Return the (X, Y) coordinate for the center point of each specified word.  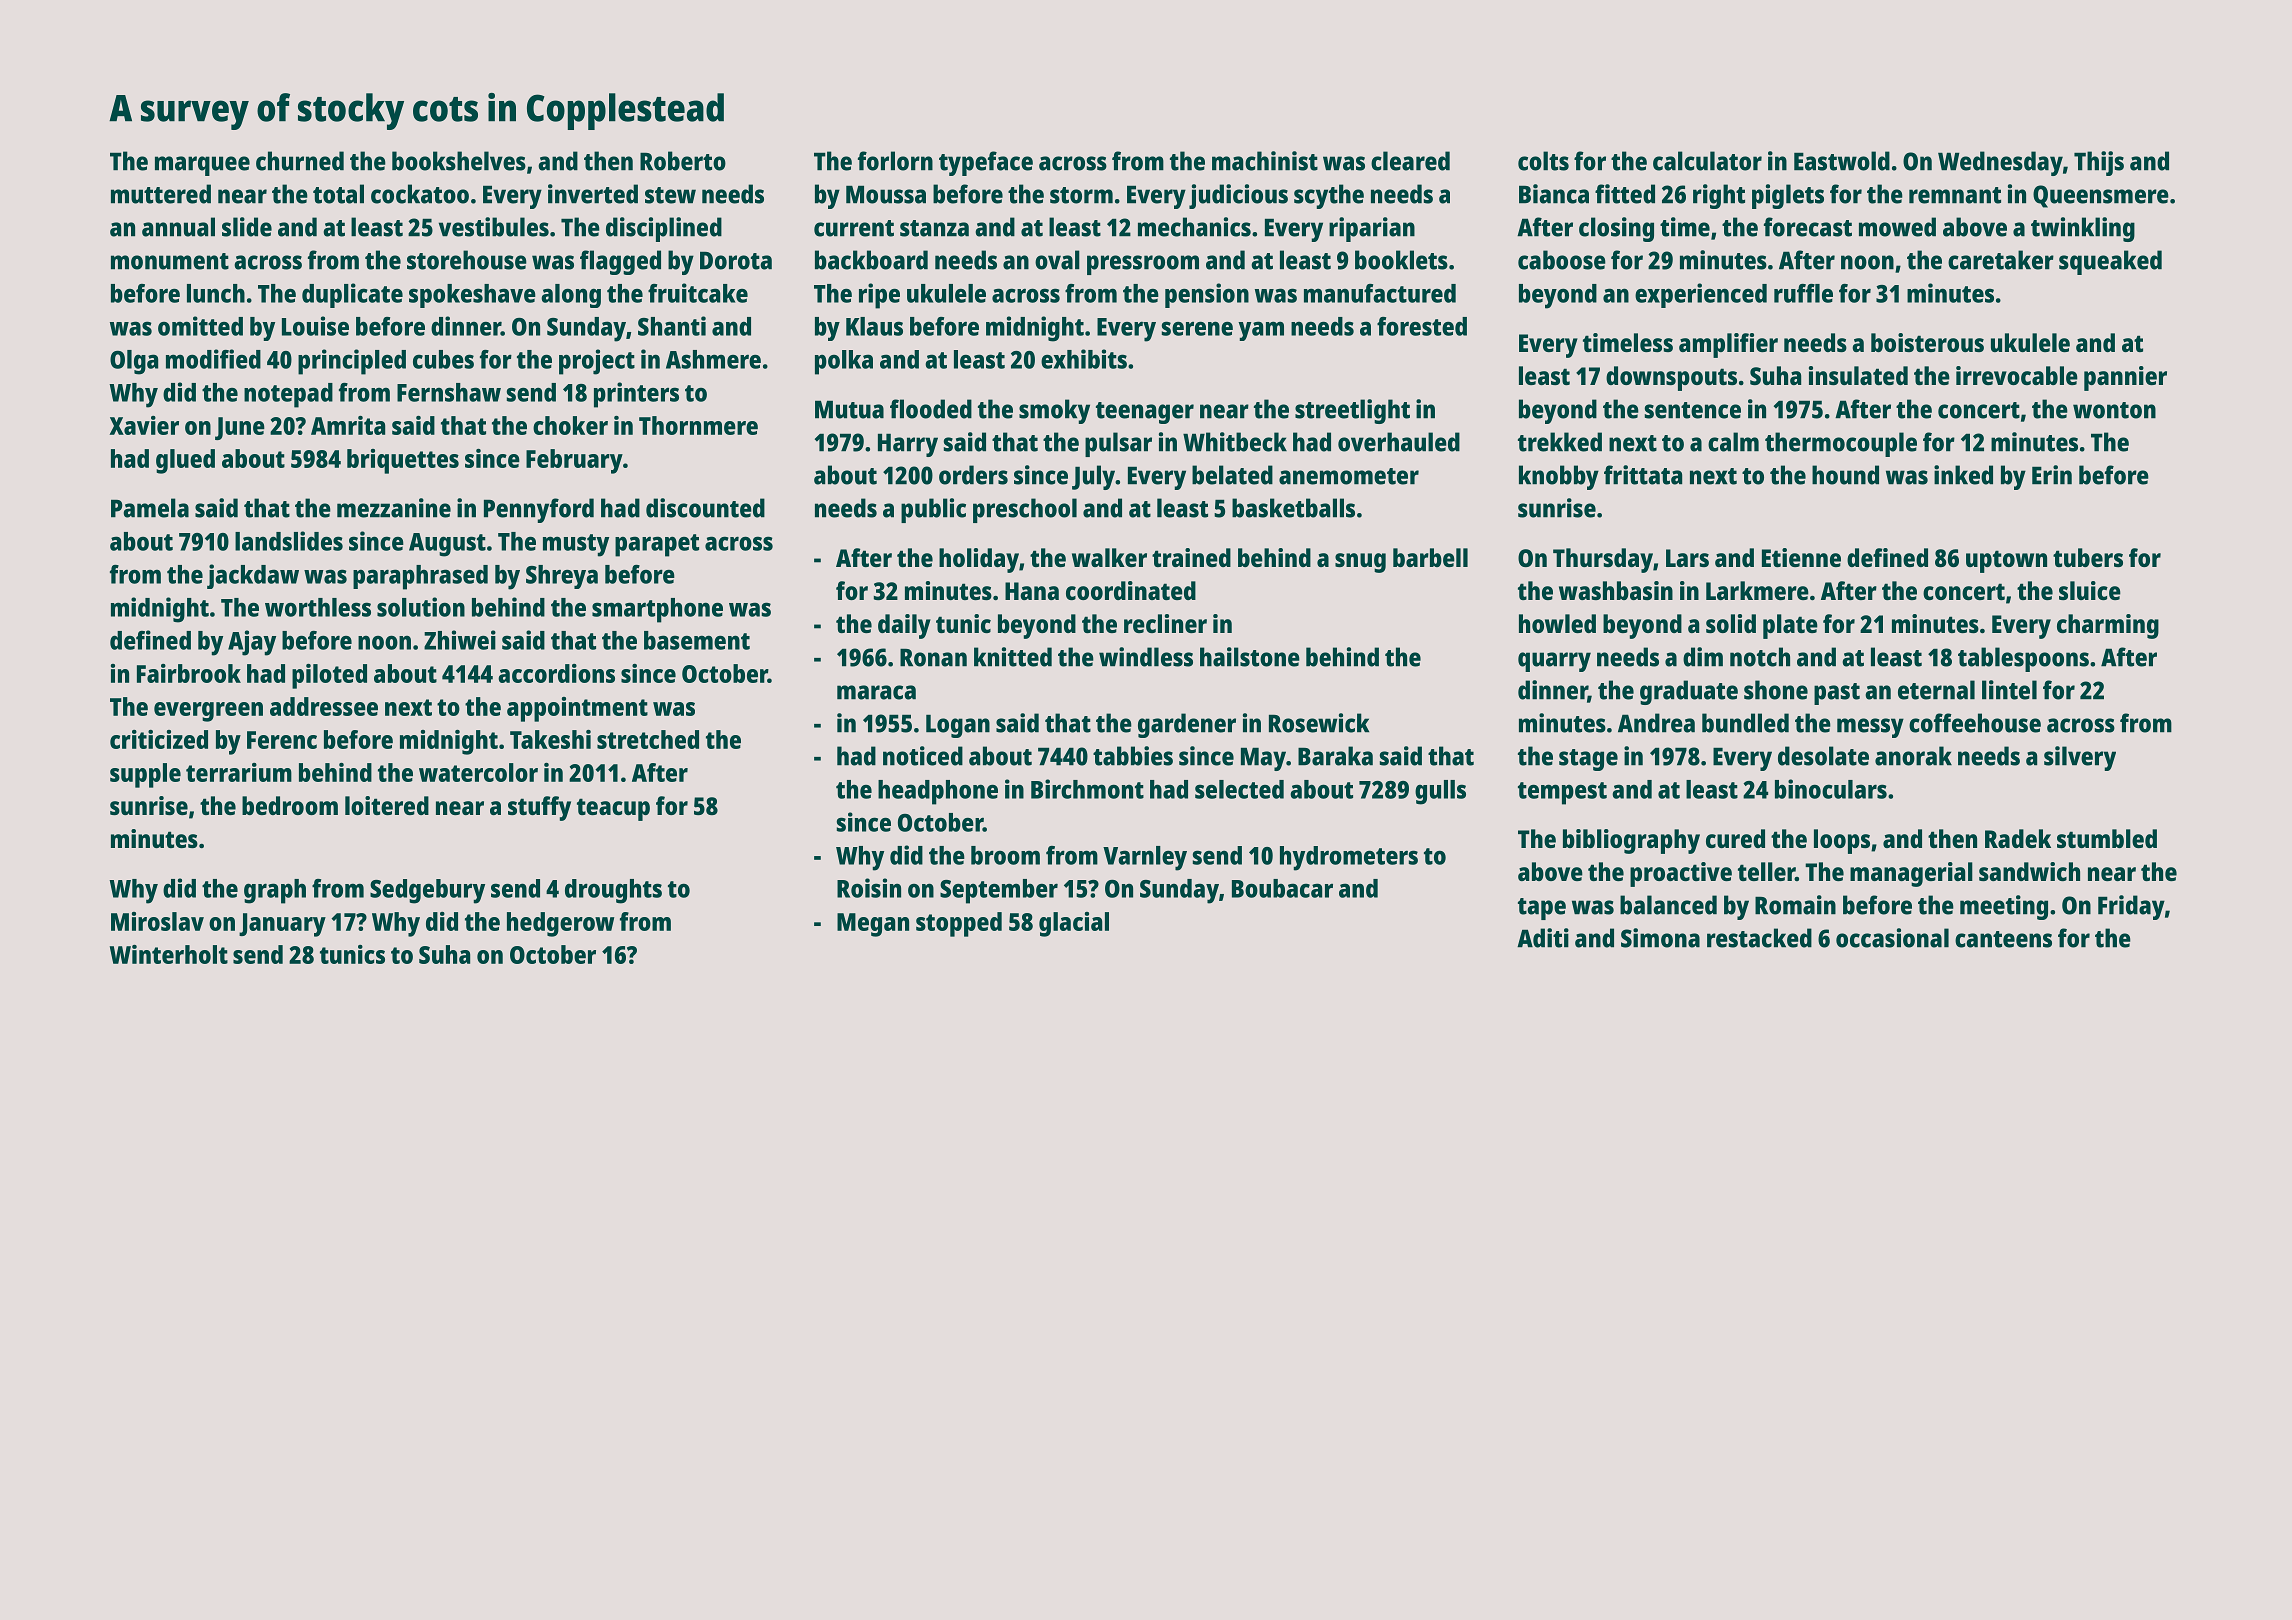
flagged (620, 262)
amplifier (1728, 345)
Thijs (2099, 163)
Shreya (562, 577)
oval (1057, 260)
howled (1557, 623)
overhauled (1399, 442)
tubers (2088, 557)
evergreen (208, 712)
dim (1703, 657)
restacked (1759, 938)
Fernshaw (449, 392)
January (282, 925)
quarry (1554, 662)
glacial (1074, 924)
